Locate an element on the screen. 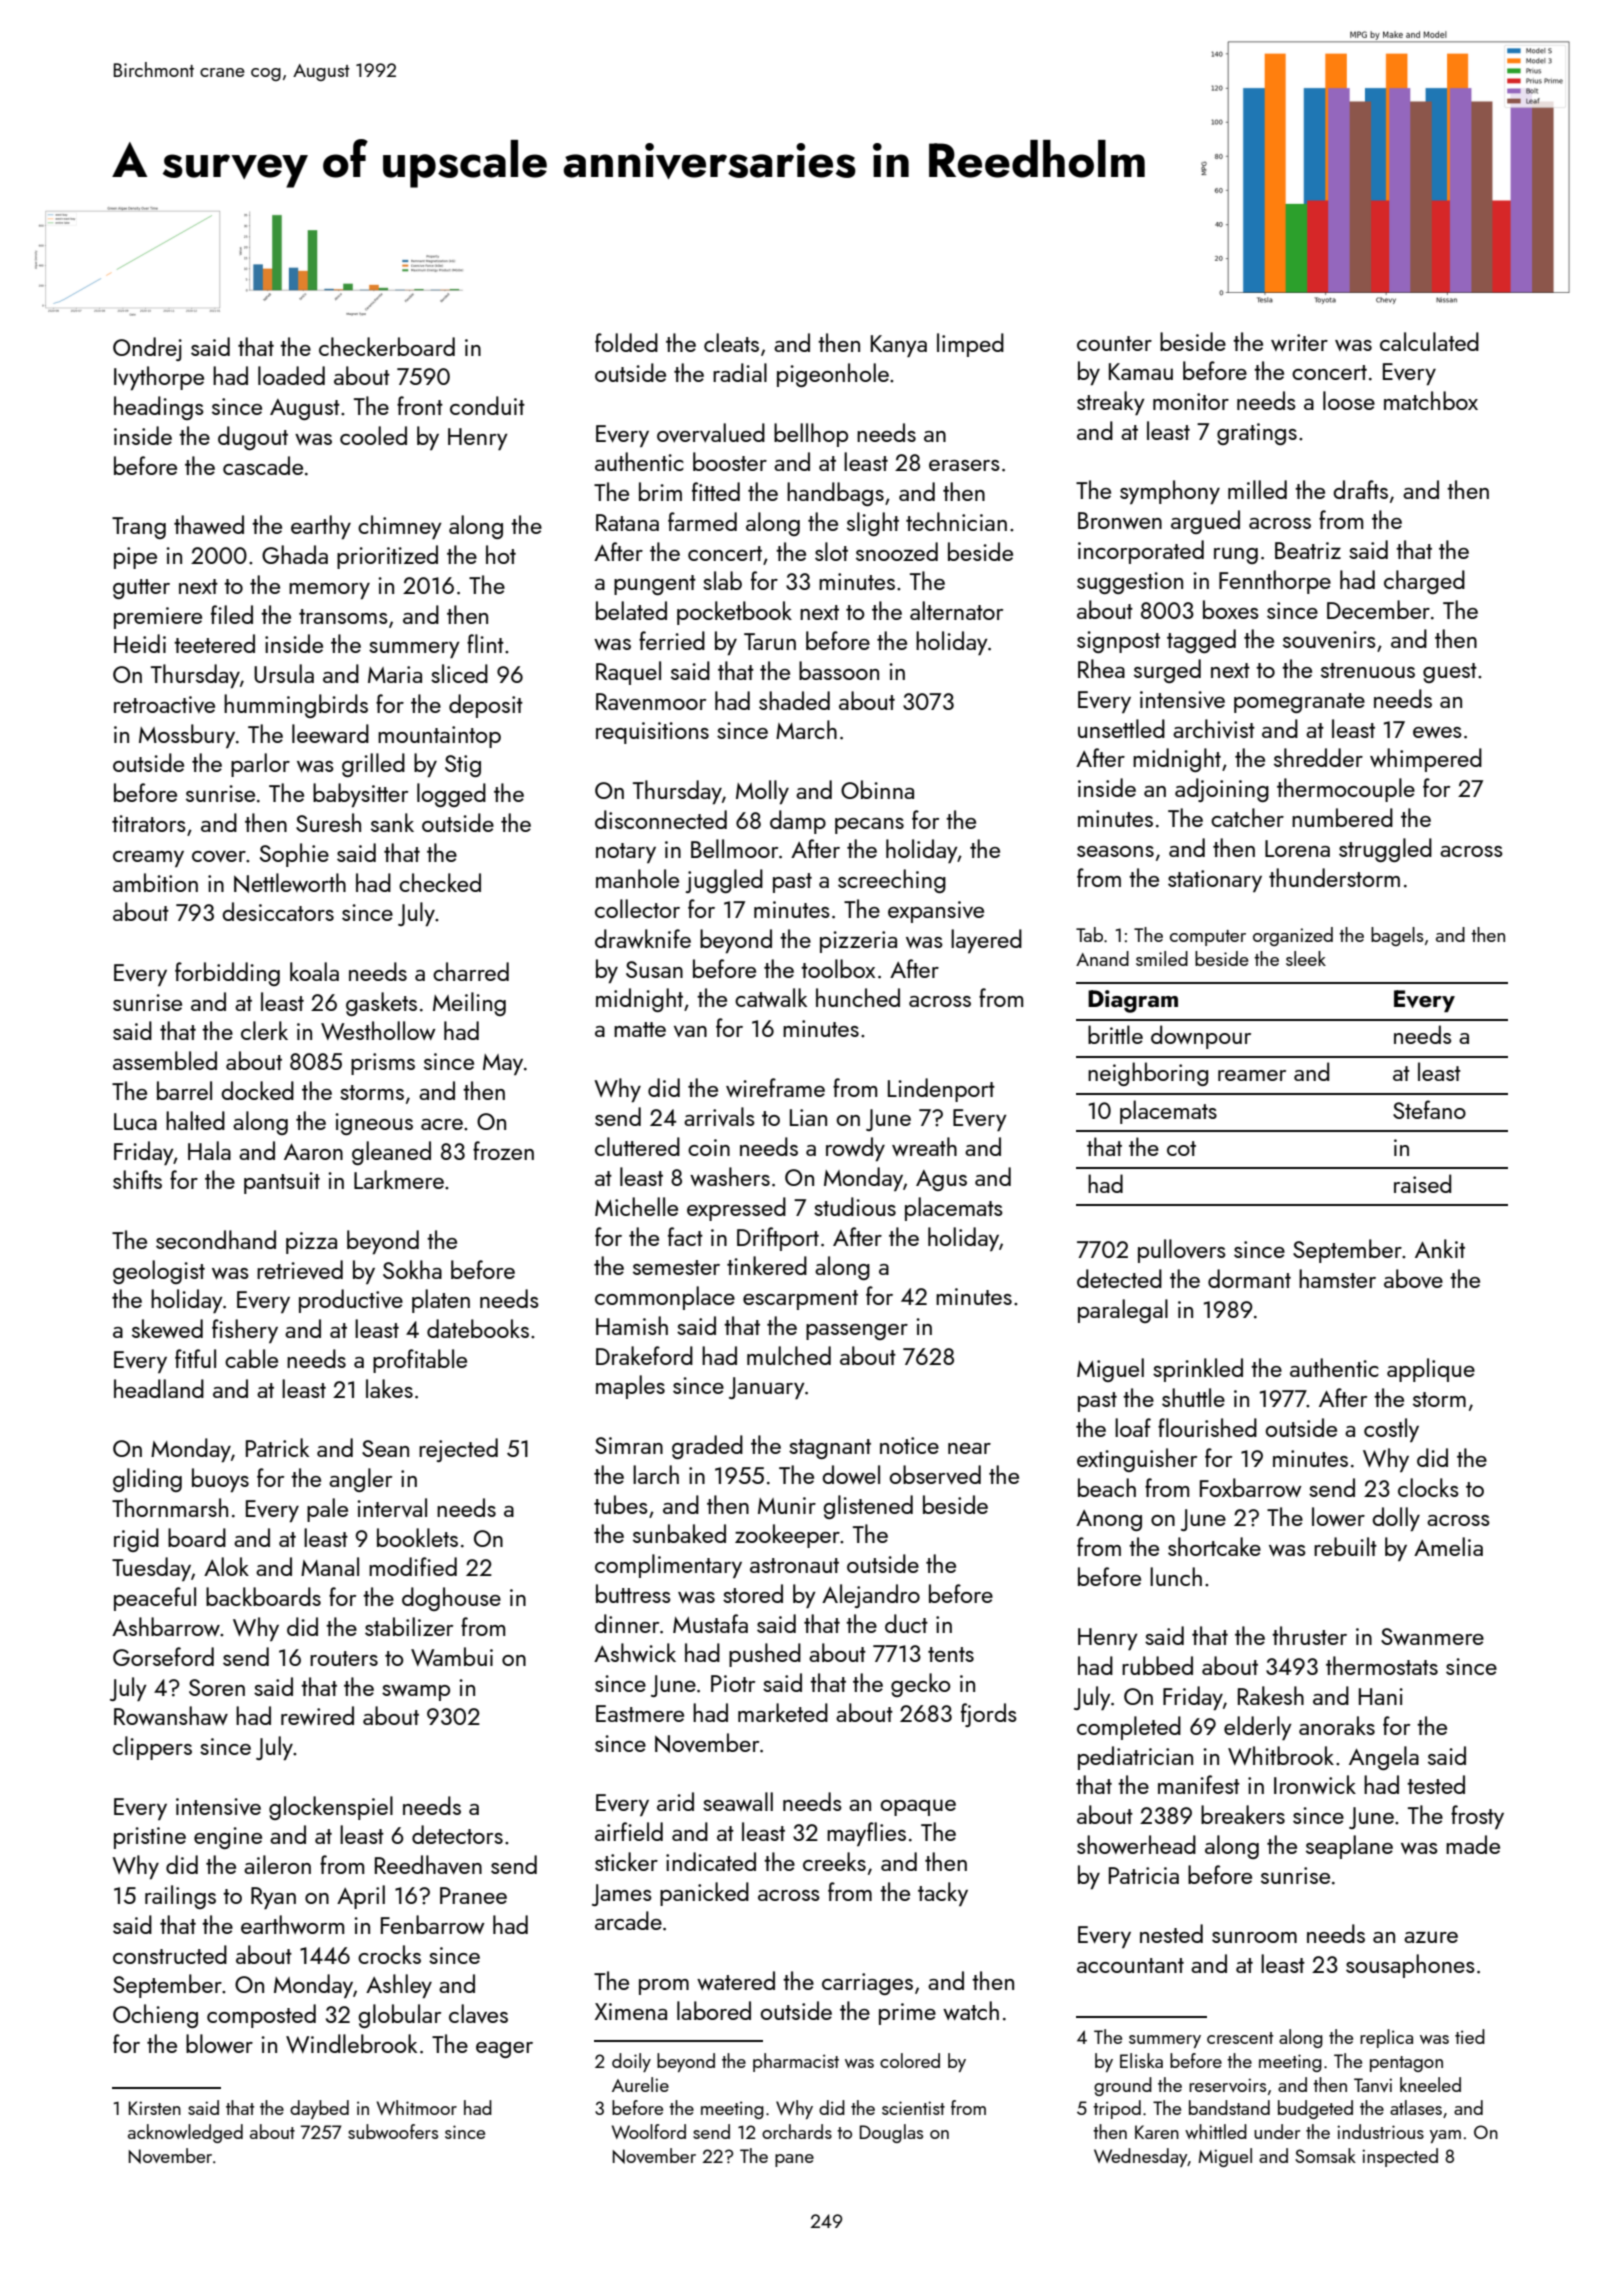 The height and width of the screenshot is (2292, 1620). Heidi is located at coordinates (140, 643).
